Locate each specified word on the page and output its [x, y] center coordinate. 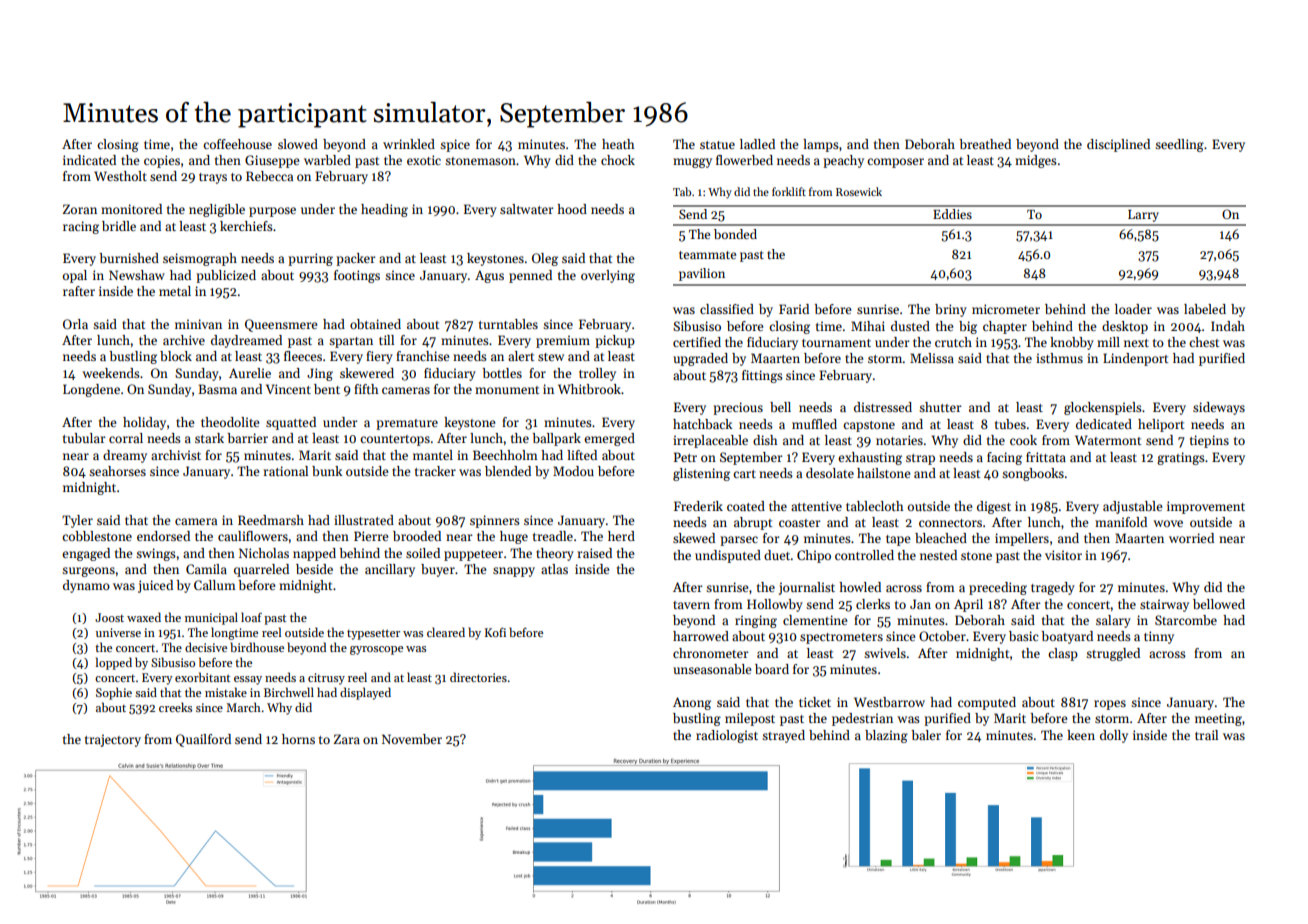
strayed [783, 736]
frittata [1046, 457]
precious [738, 408]
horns [298, 739]
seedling [1179, 145]
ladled [757, 144]
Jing [320, 374]
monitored [131, 209]
